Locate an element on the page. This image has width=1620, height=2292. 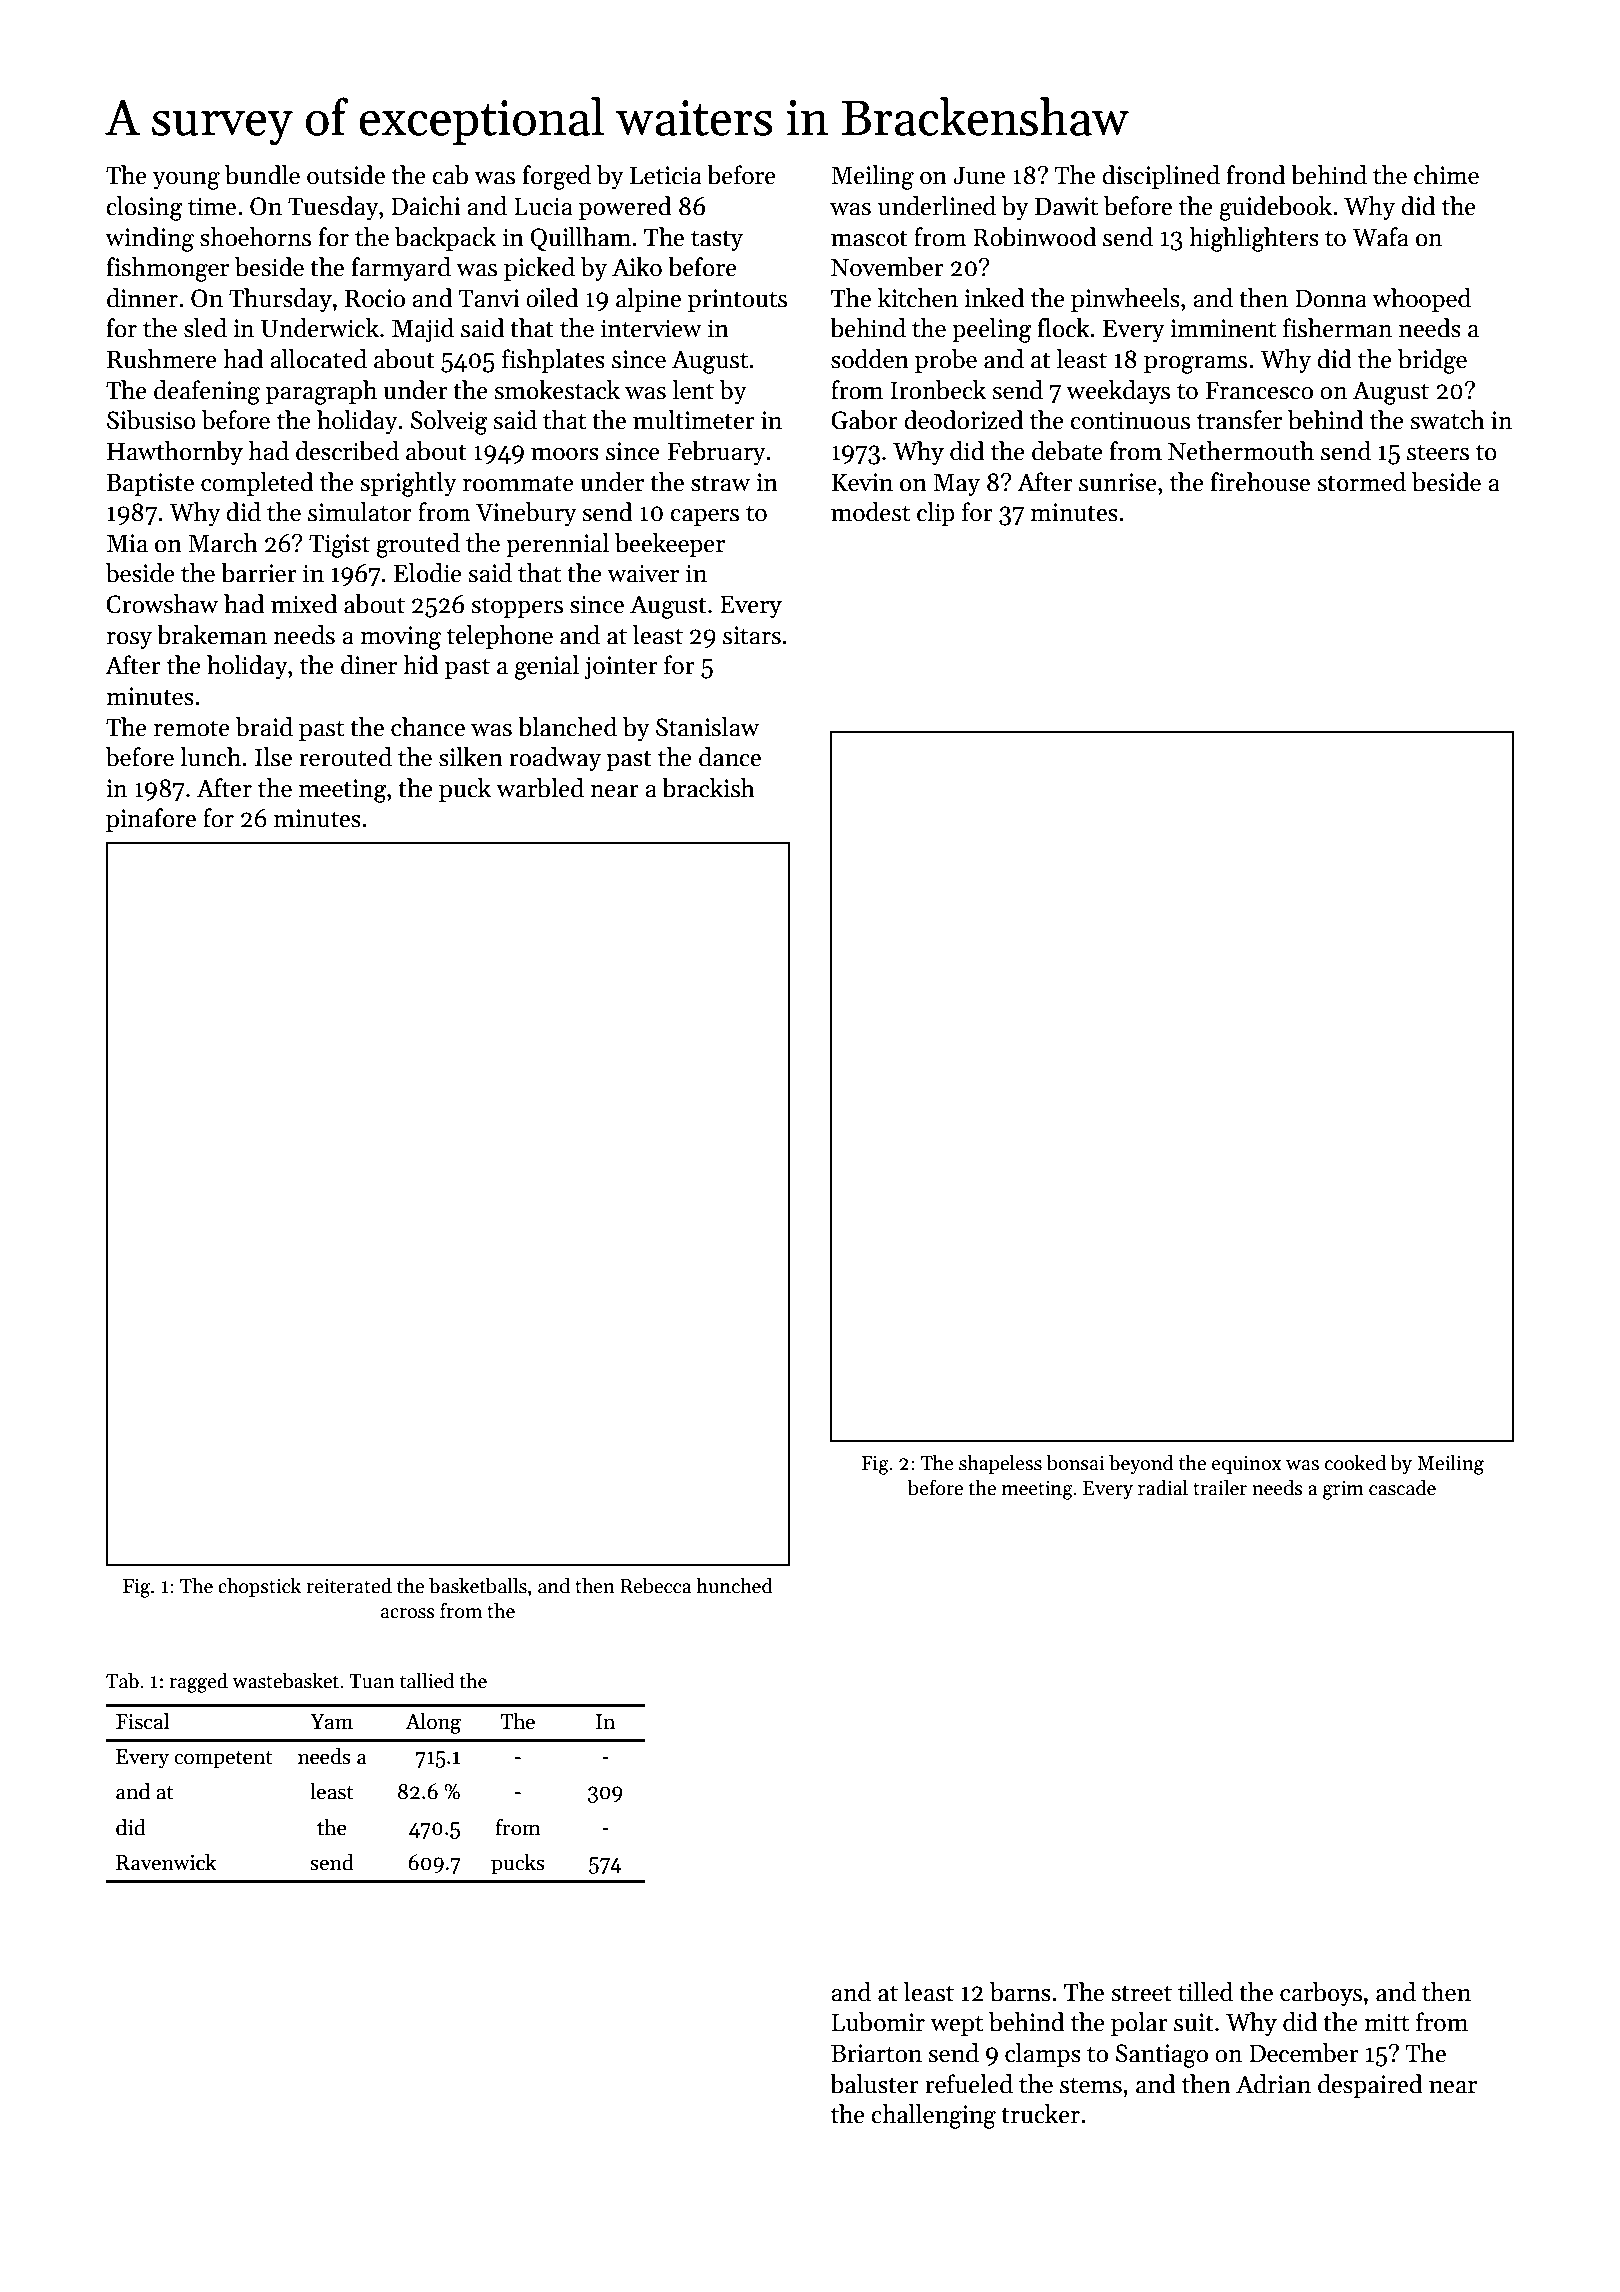
radial is located at coordinates (1163, 1488).
